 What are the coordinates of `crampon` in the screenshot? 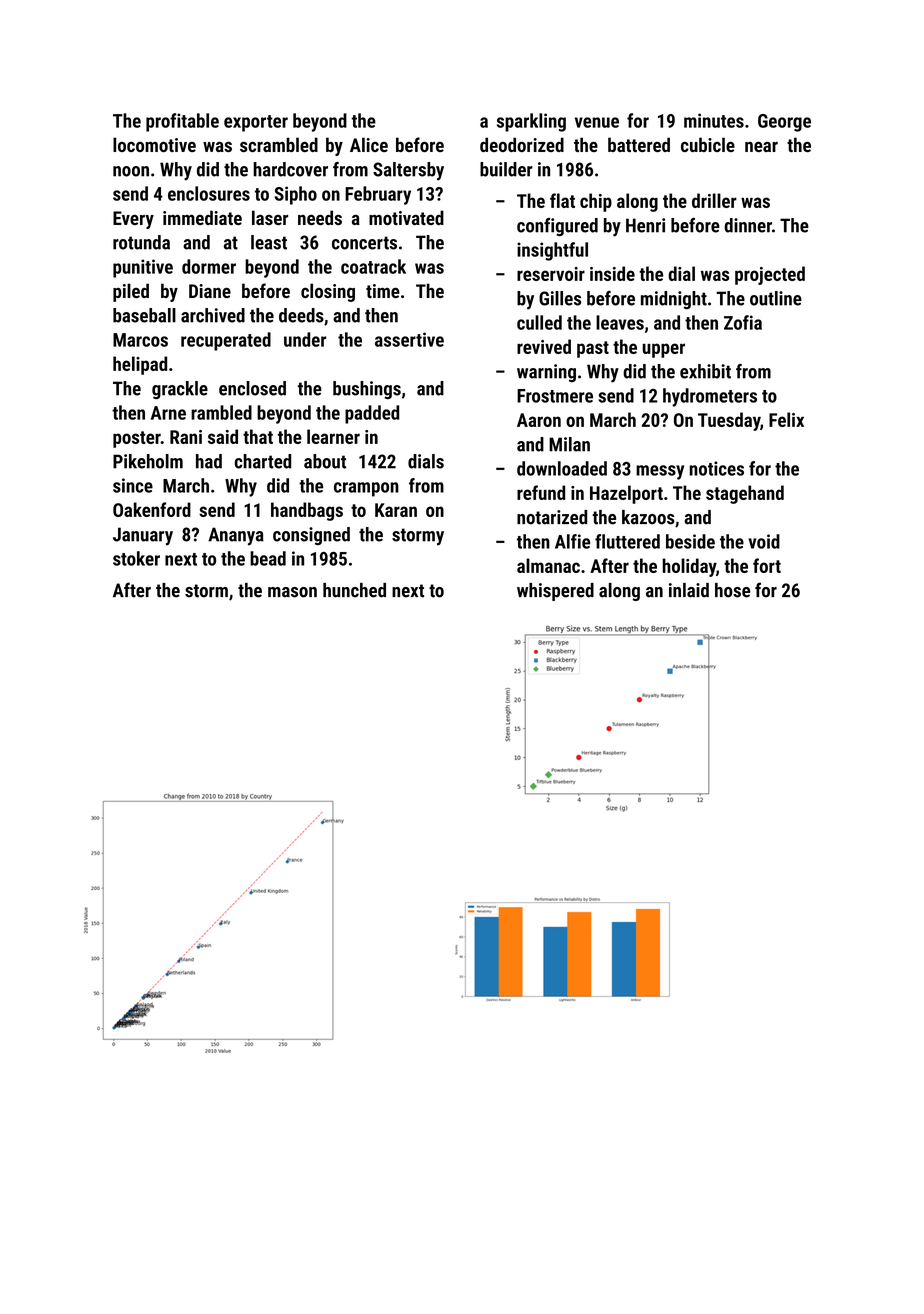 It's located at (366, 489).
